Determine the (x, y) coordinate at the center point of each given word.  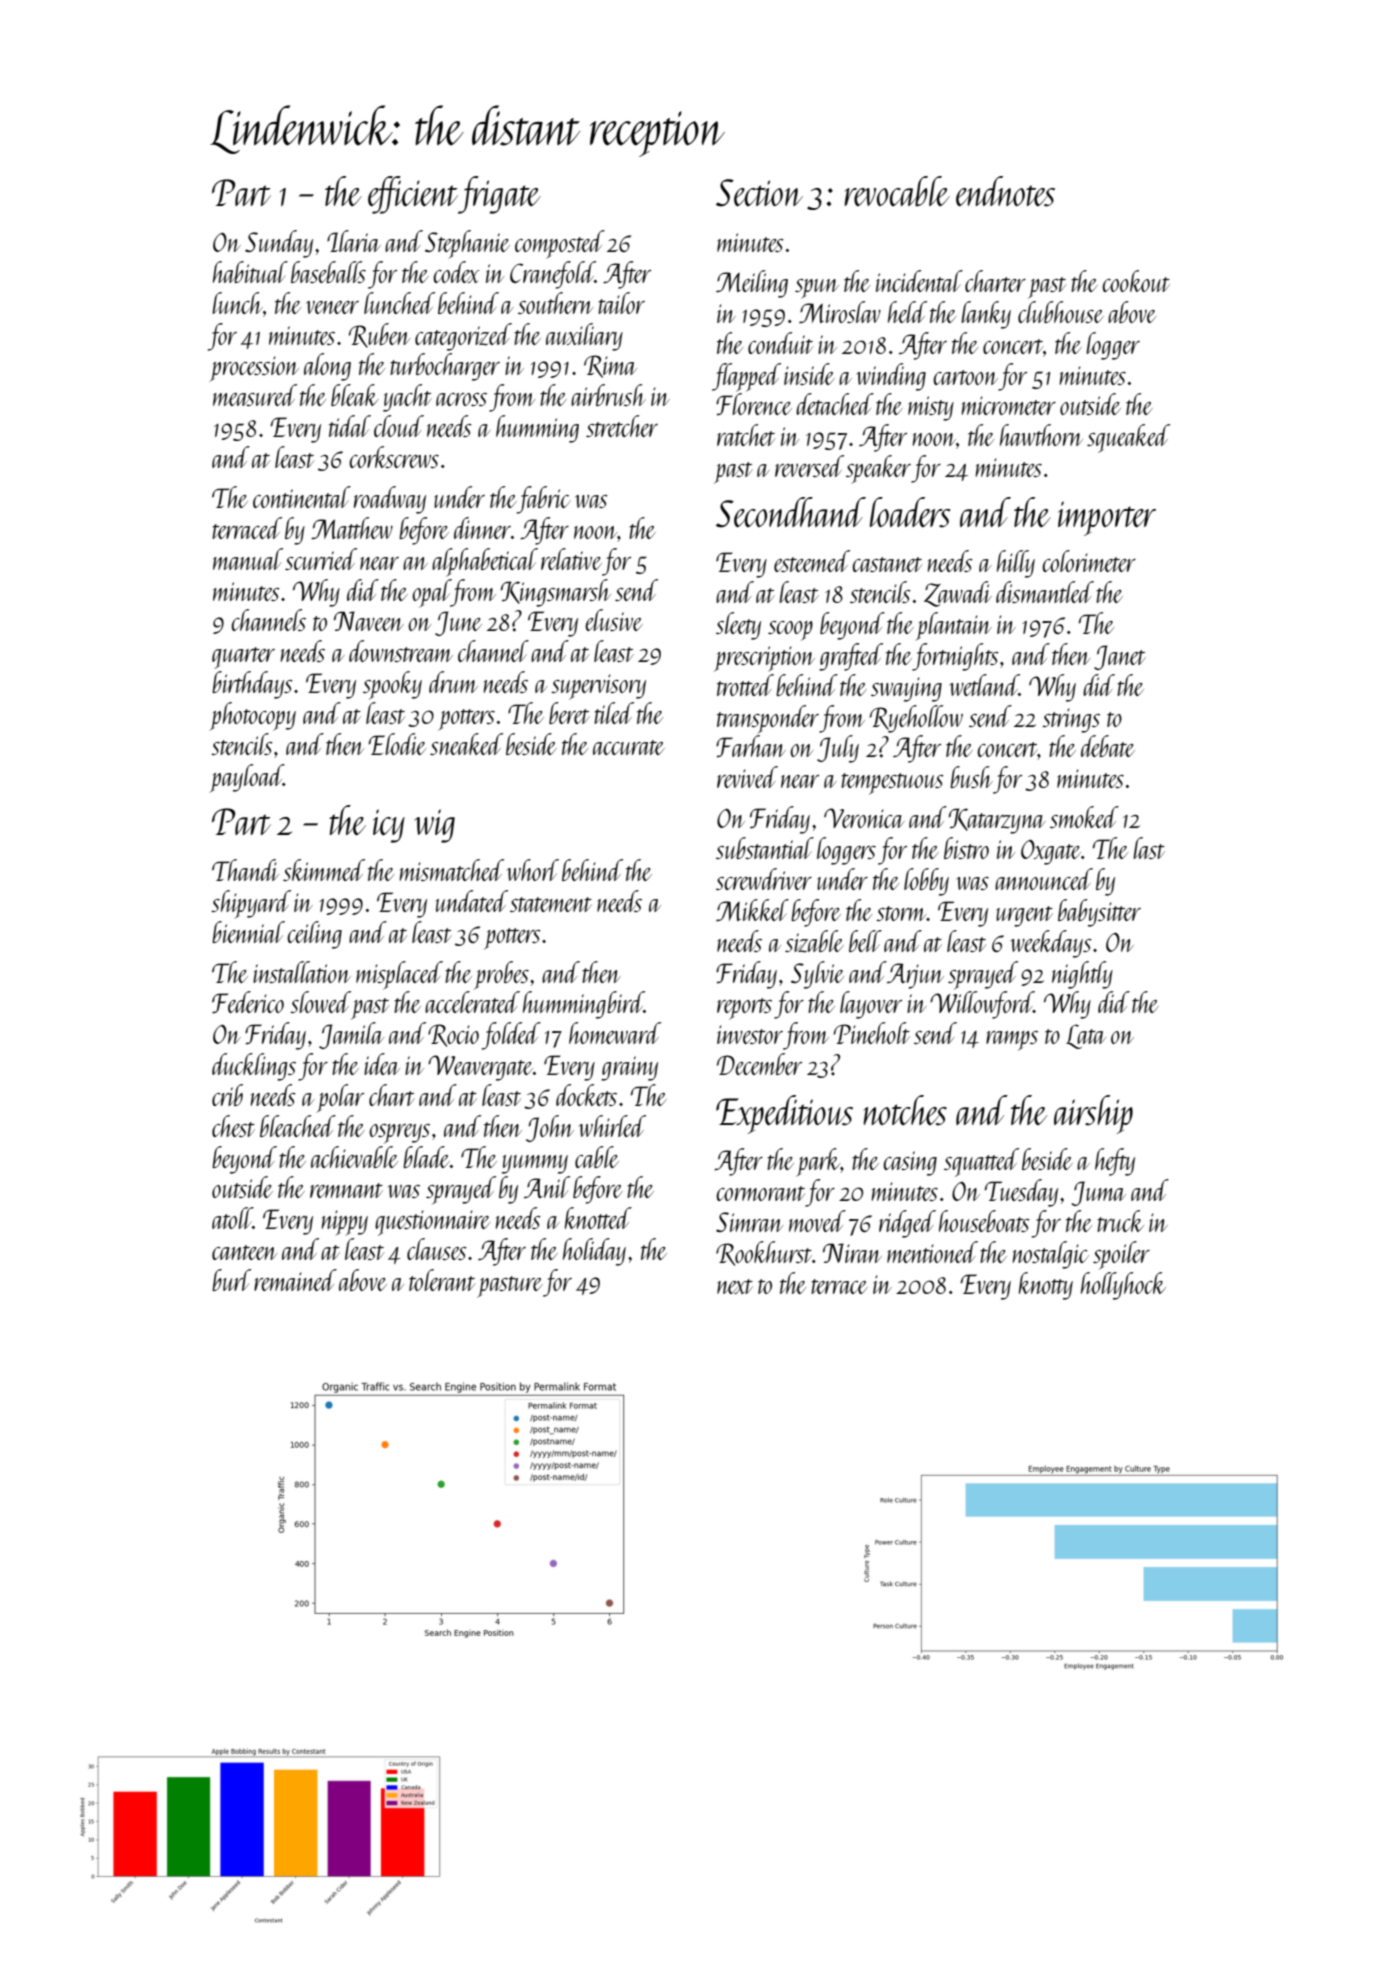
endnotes (1005, 191)
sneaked (466, 744)
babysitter (1099, 913)
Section (759, 193)
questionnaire (432, 1223)
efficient (413, 195)
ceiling (314, 935)
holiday (594, 1252)
